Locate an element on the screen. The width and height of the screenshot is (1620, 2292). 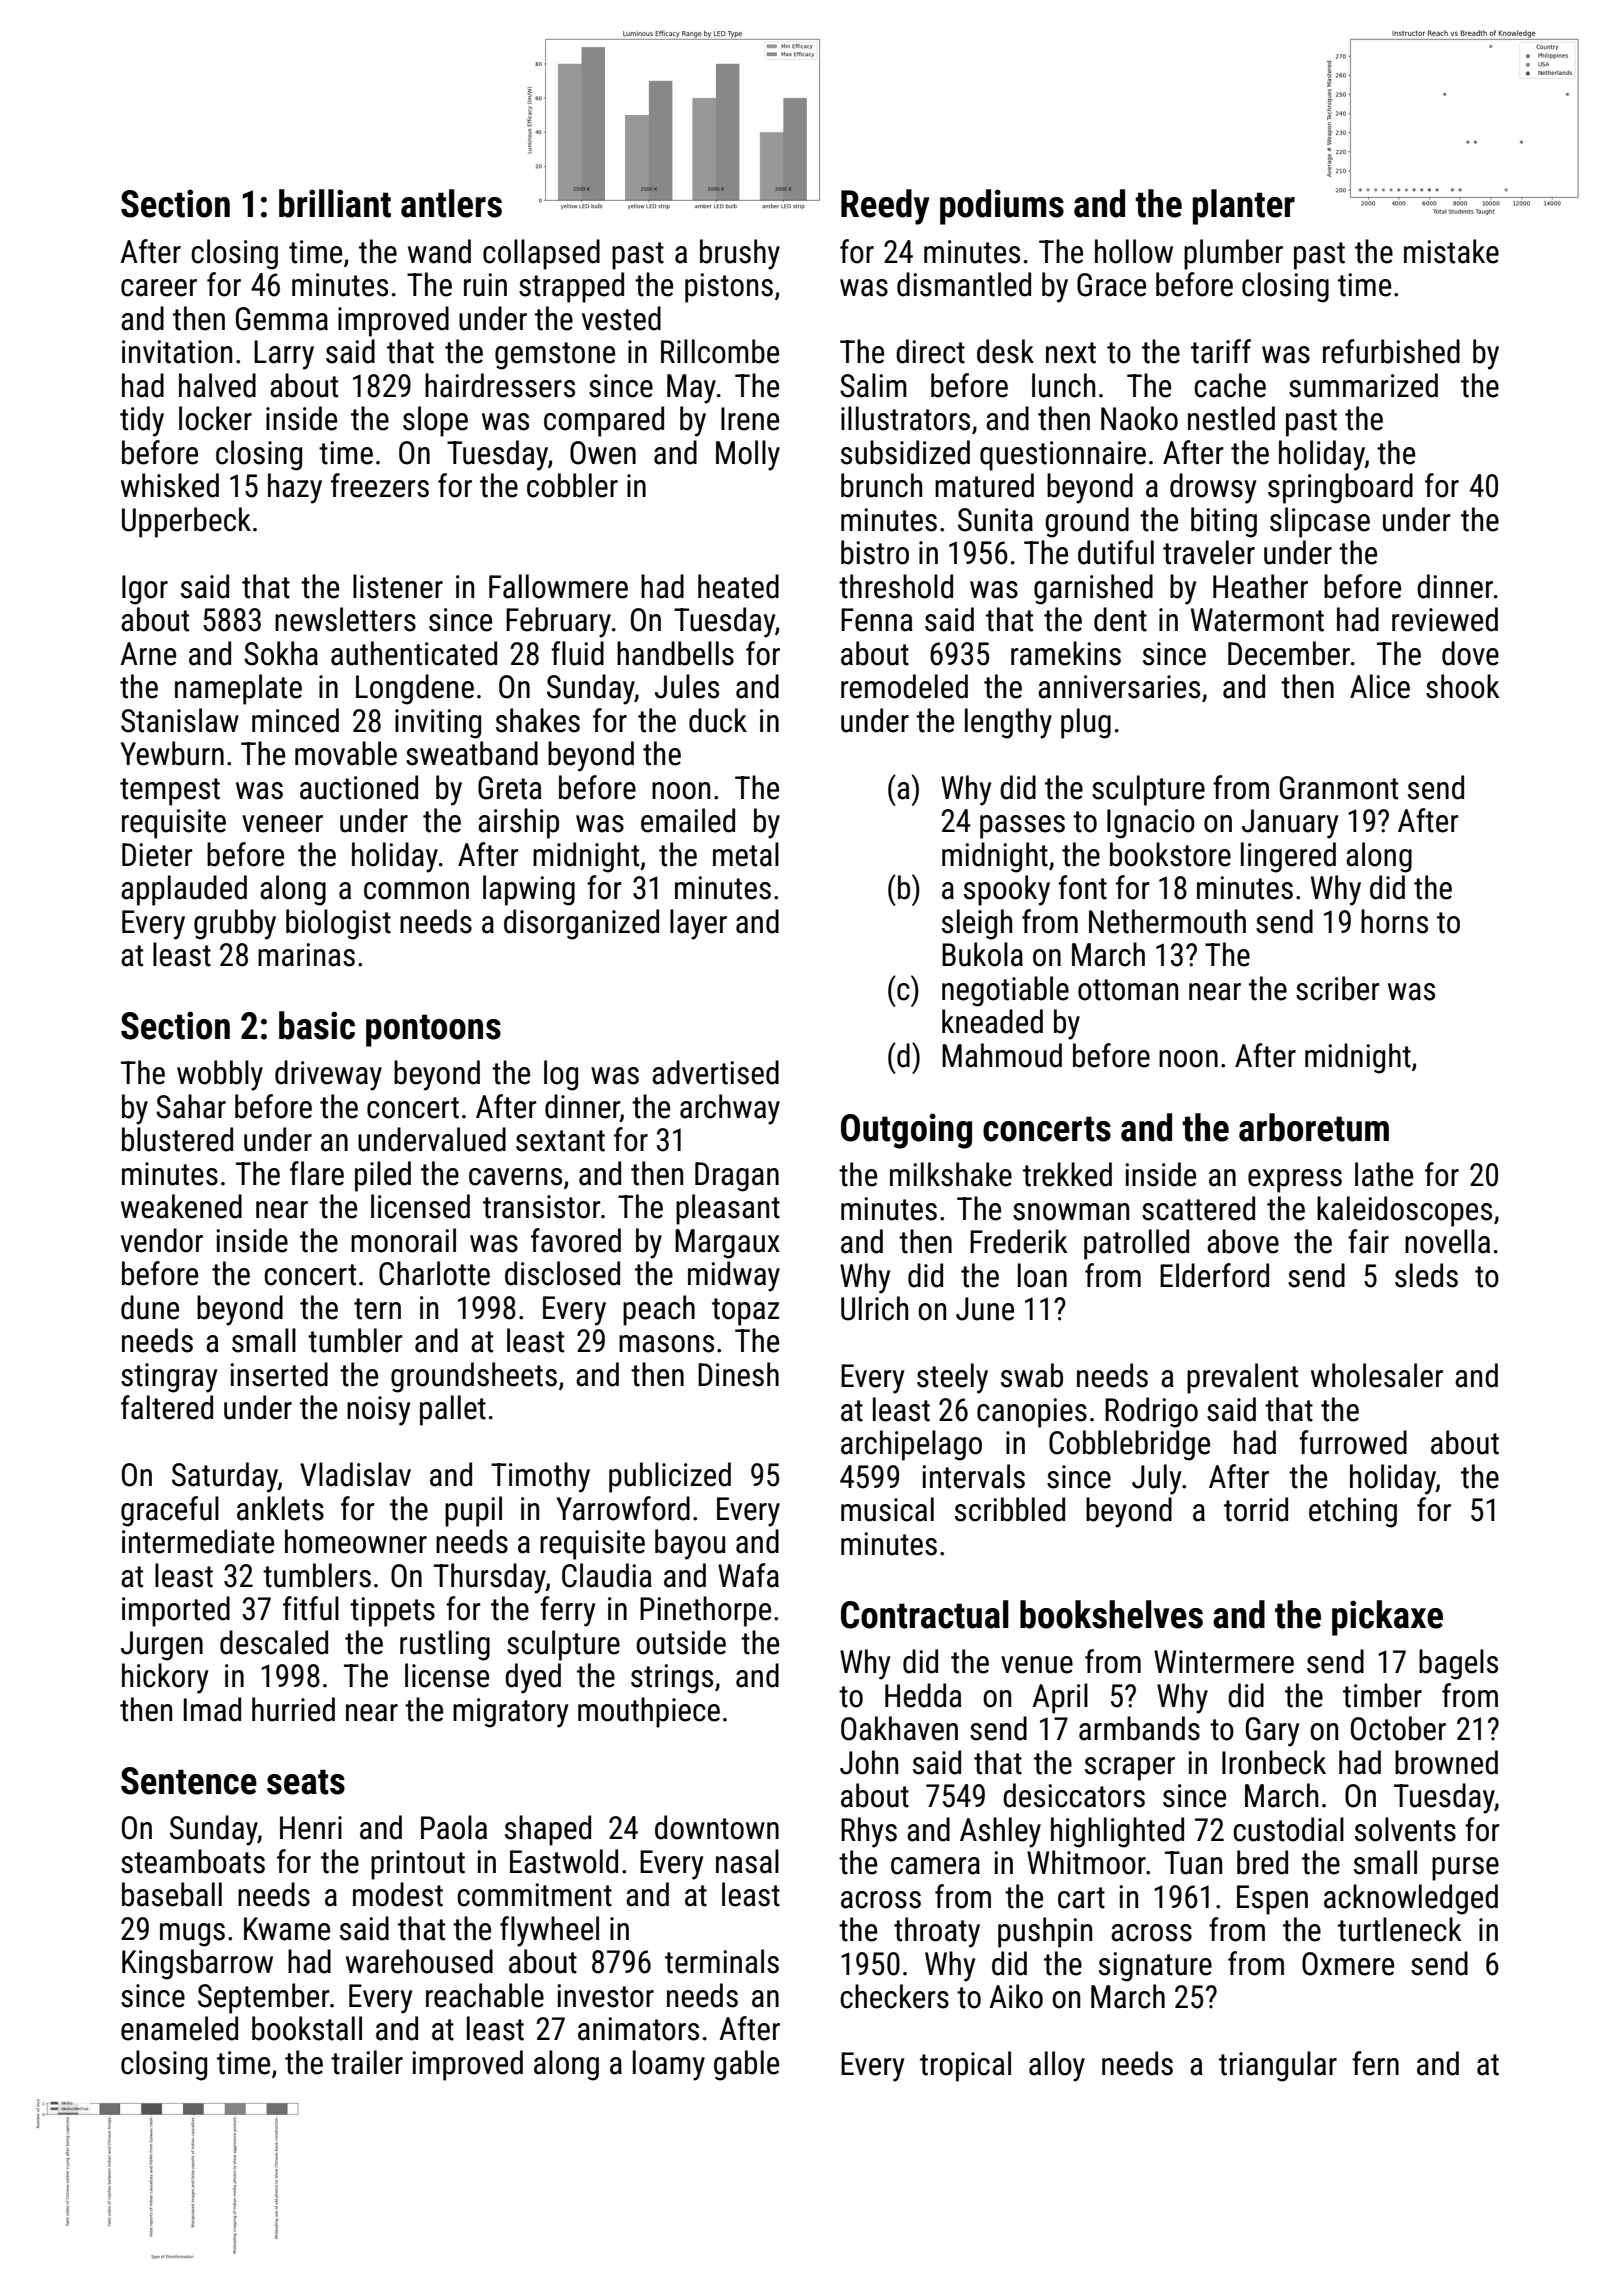
Contractual is located at coordinates (925, 1614).
